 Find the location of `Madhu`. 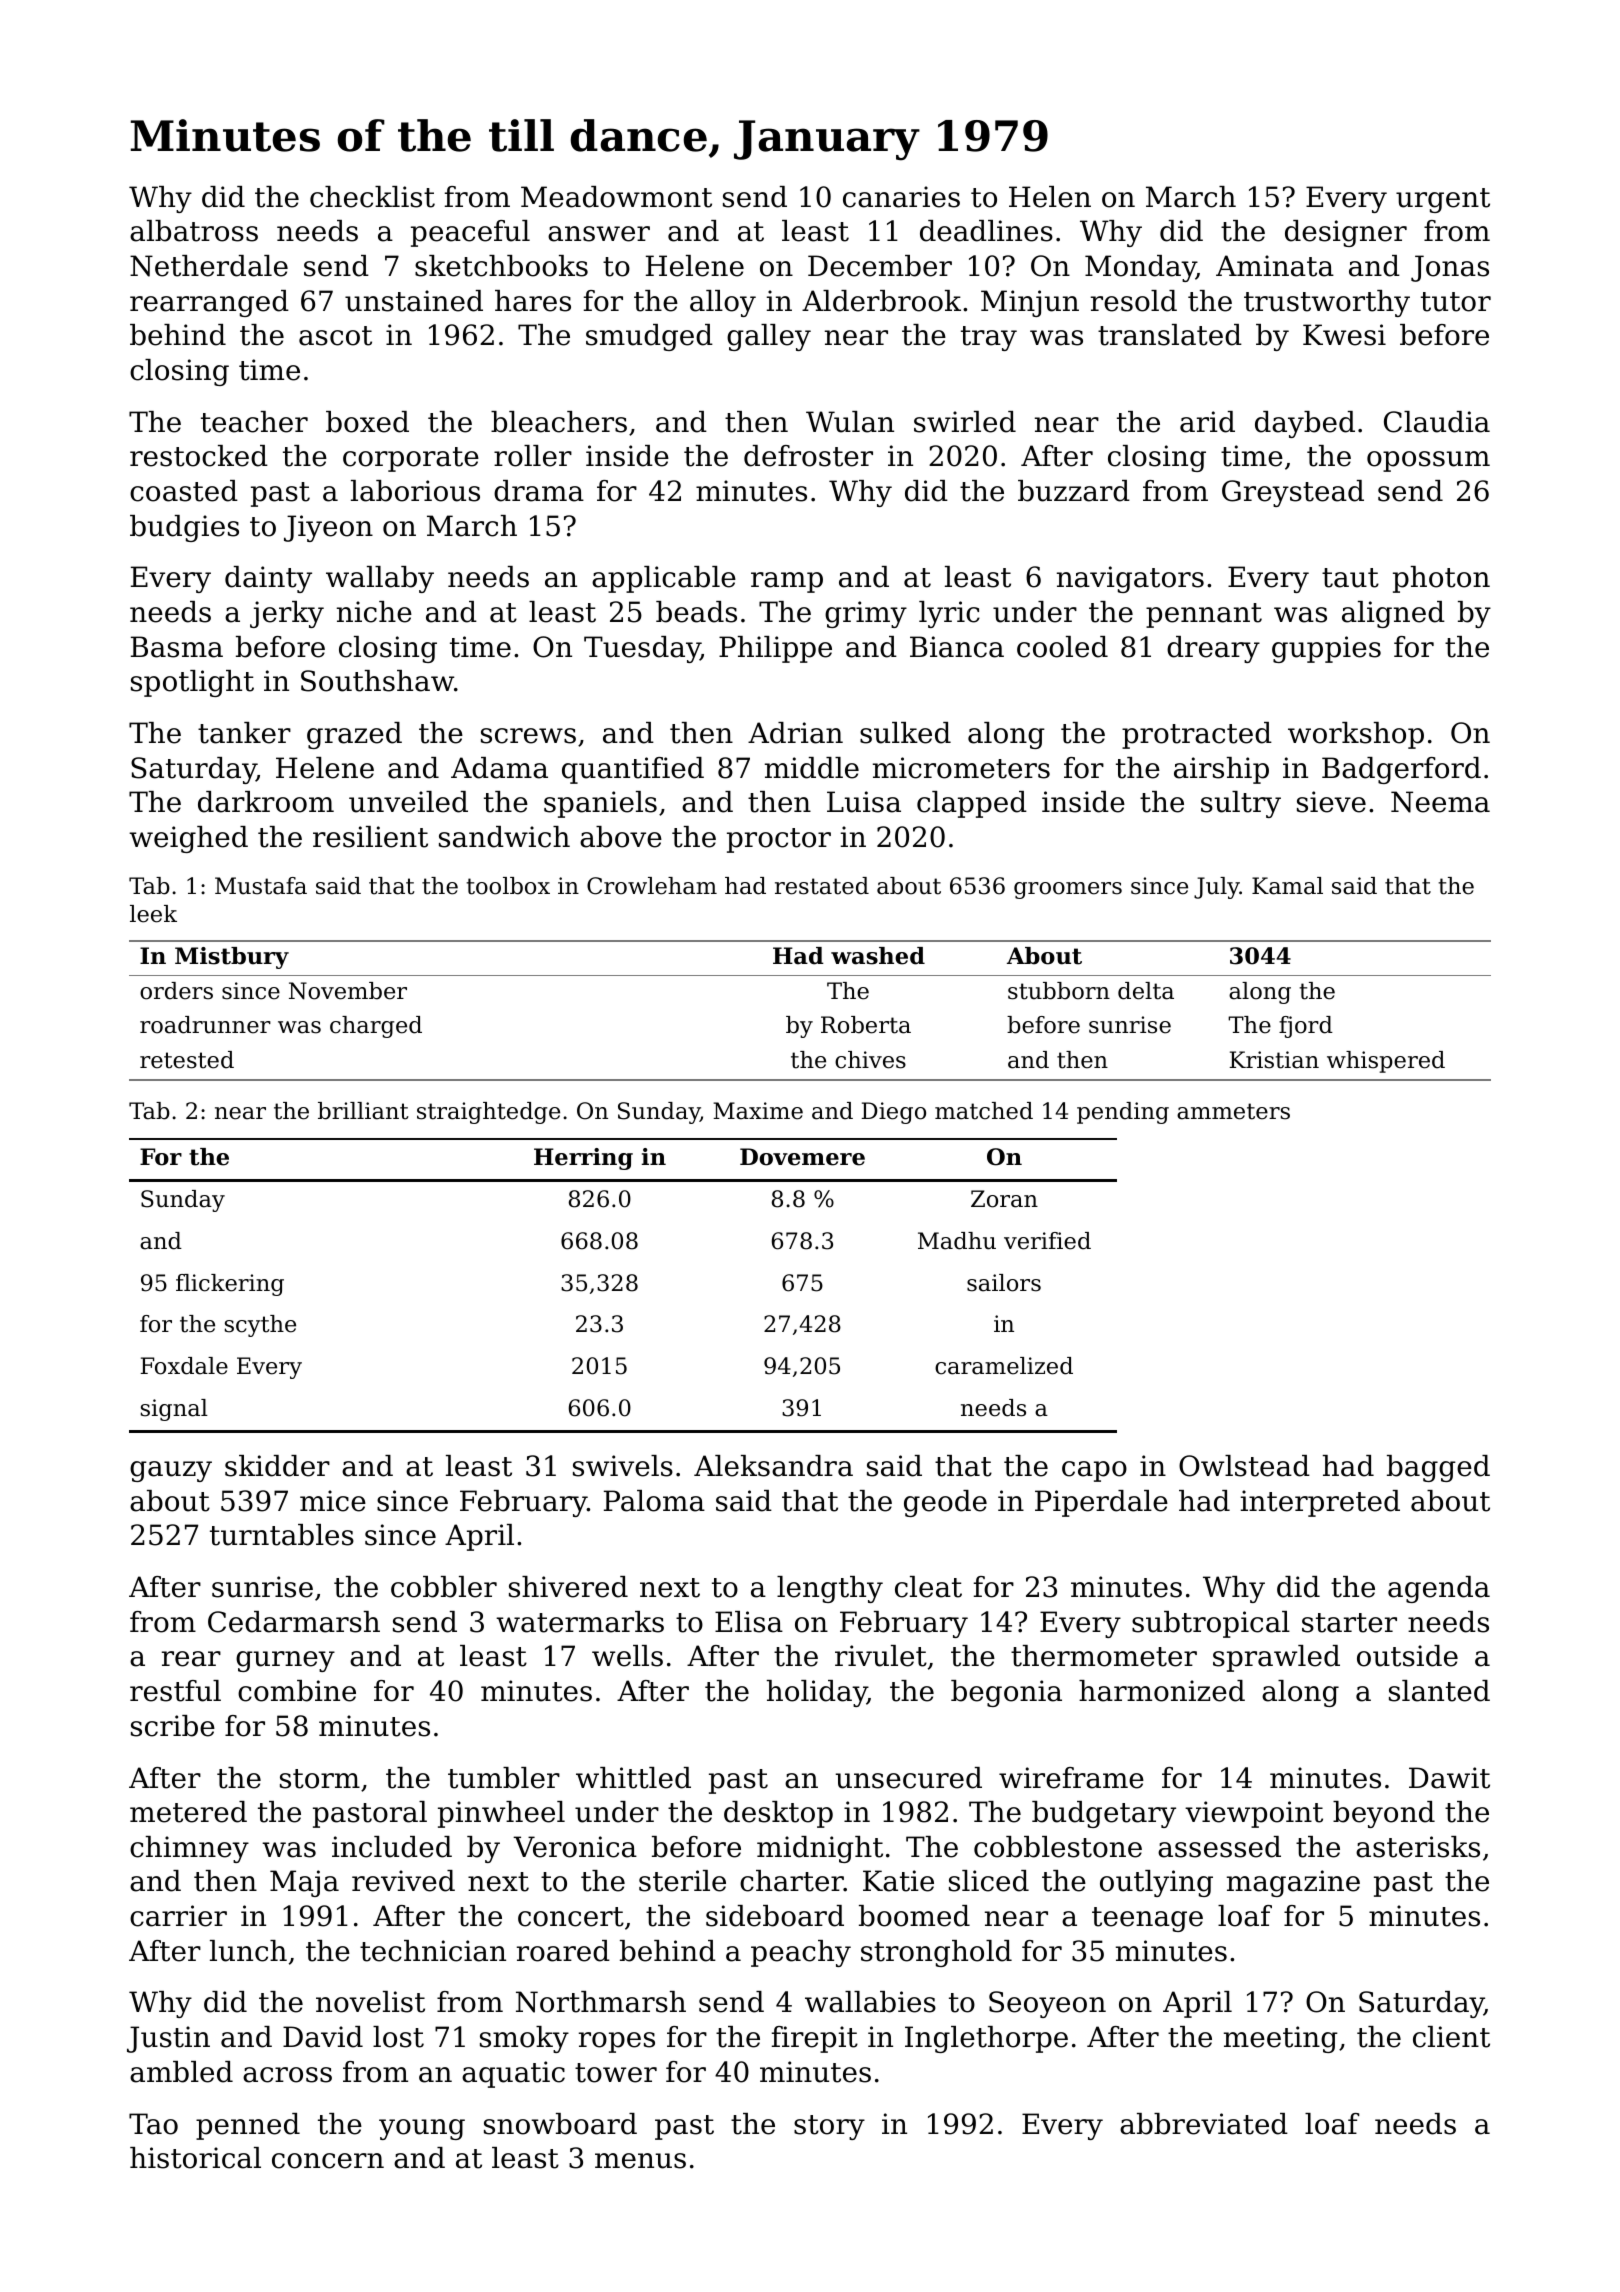

Madhu is located at coordinates (957, 1241).
